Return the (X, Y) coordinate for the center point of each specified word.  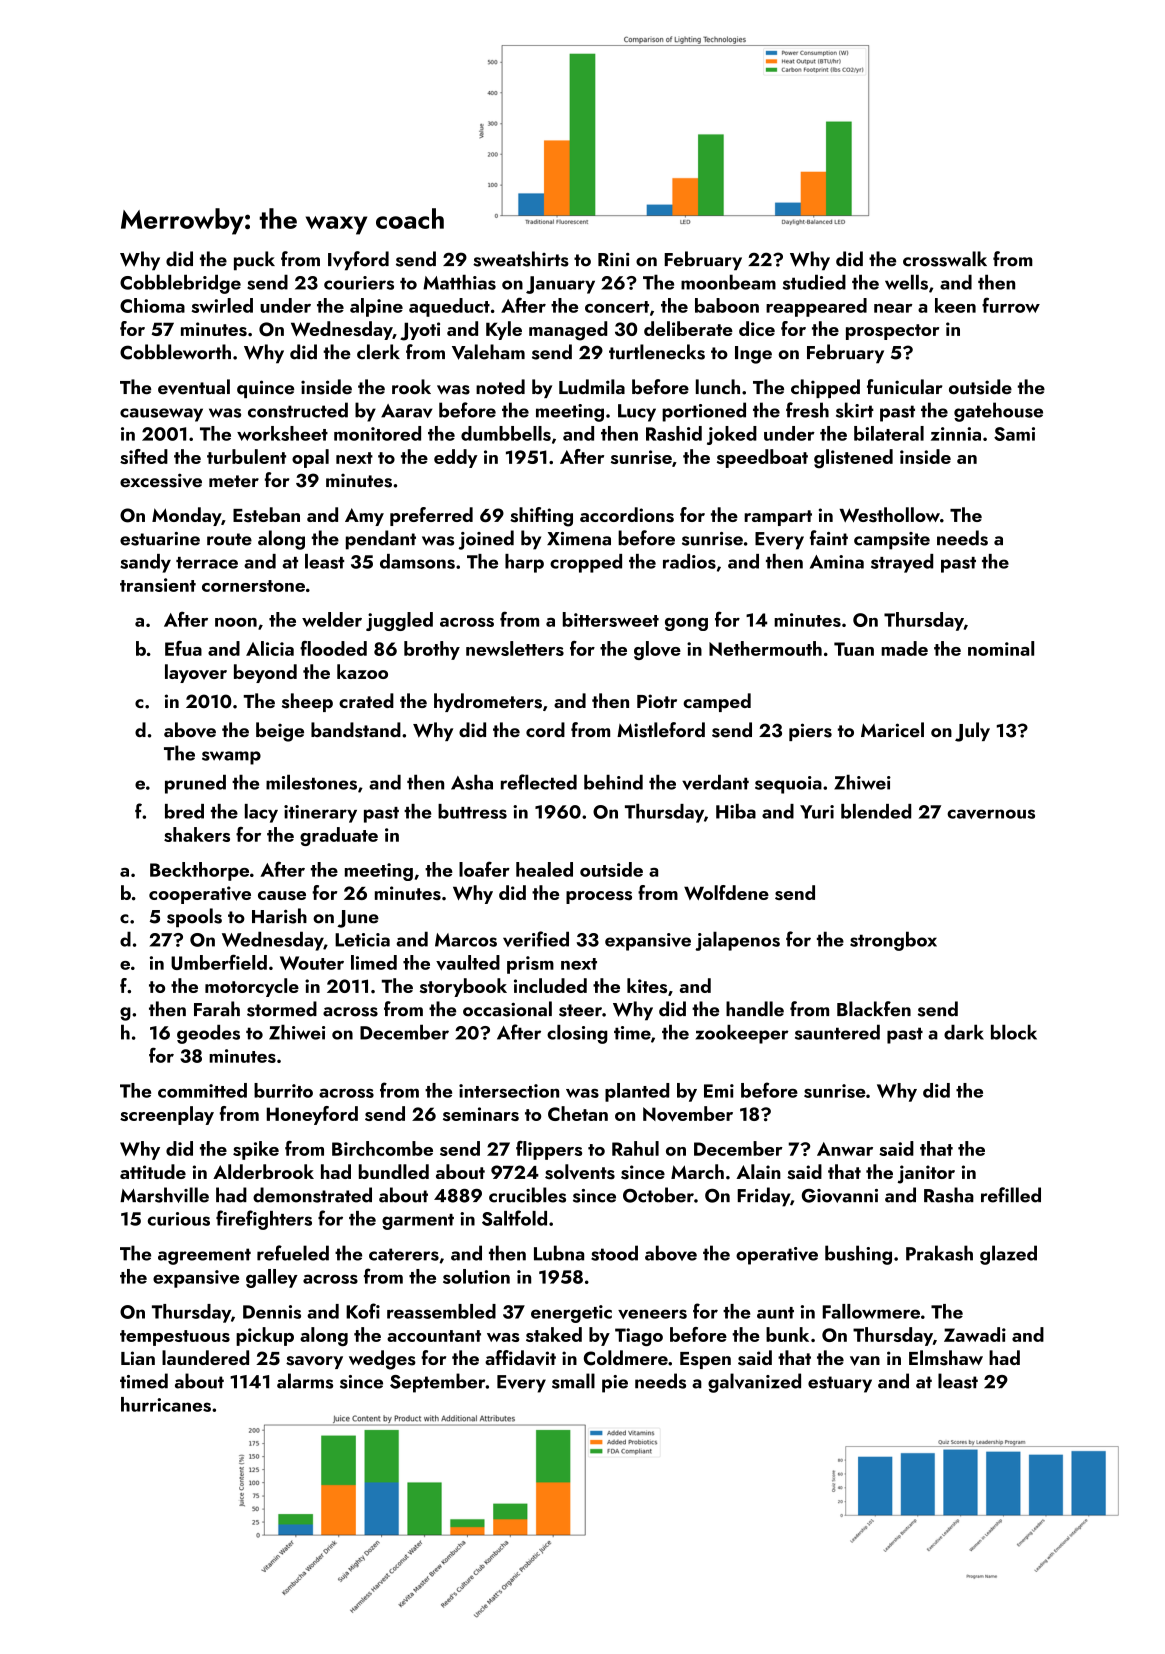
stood (614, 1253)
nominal (1001, 648)
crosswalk (945, 259)
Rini (614, 259)
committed (202, 1090)
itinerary (320, 814)
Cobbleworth (175, 352)
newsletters (515, 648)
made (904, 648)
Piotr (657, 701)
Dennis (272, 1312)
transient (158, 585)
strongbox (893, 941)
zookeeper (742, 1034)
